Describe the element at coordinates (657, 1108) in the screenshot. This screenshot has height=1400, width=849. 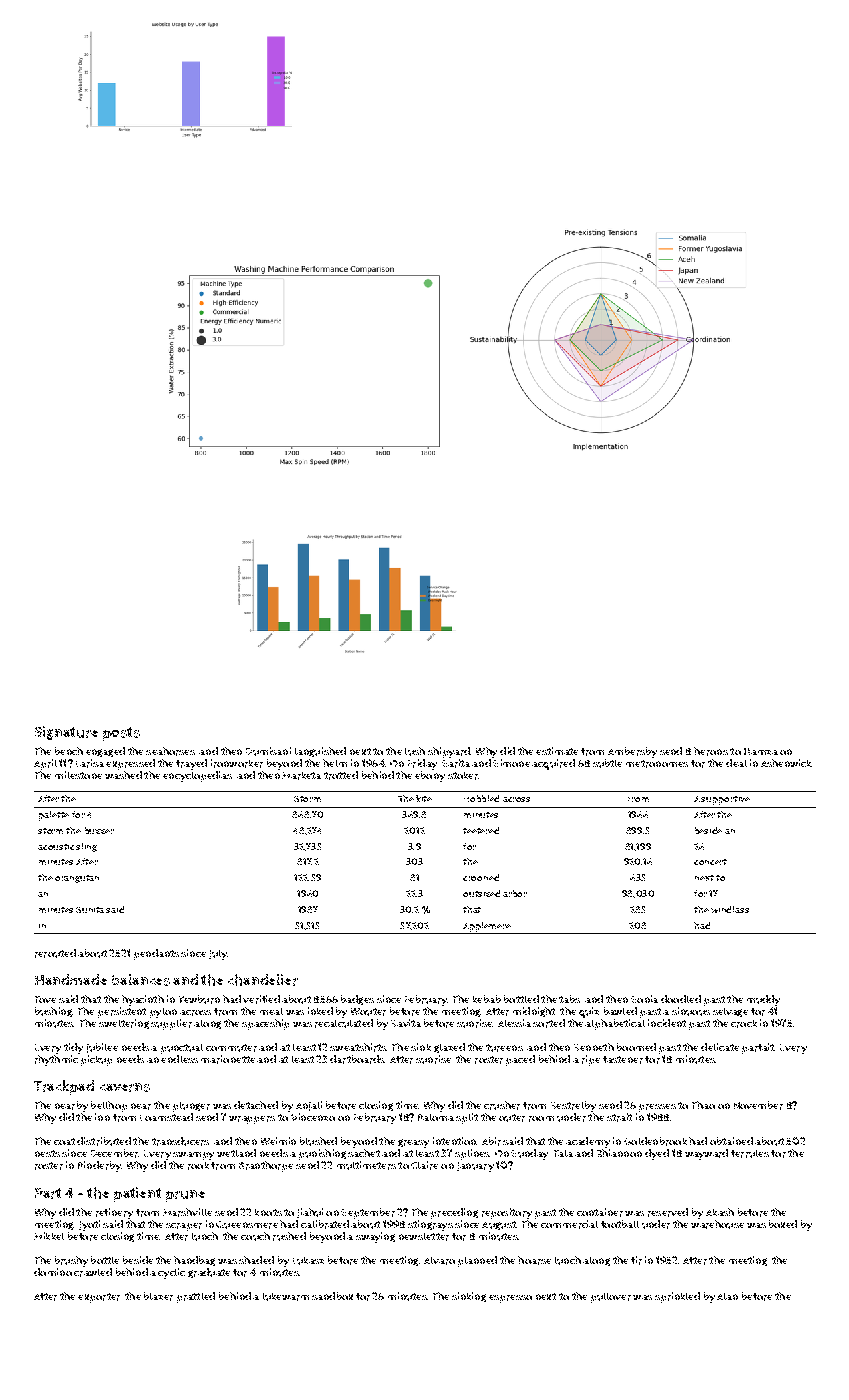
I see `presses` at that location.
